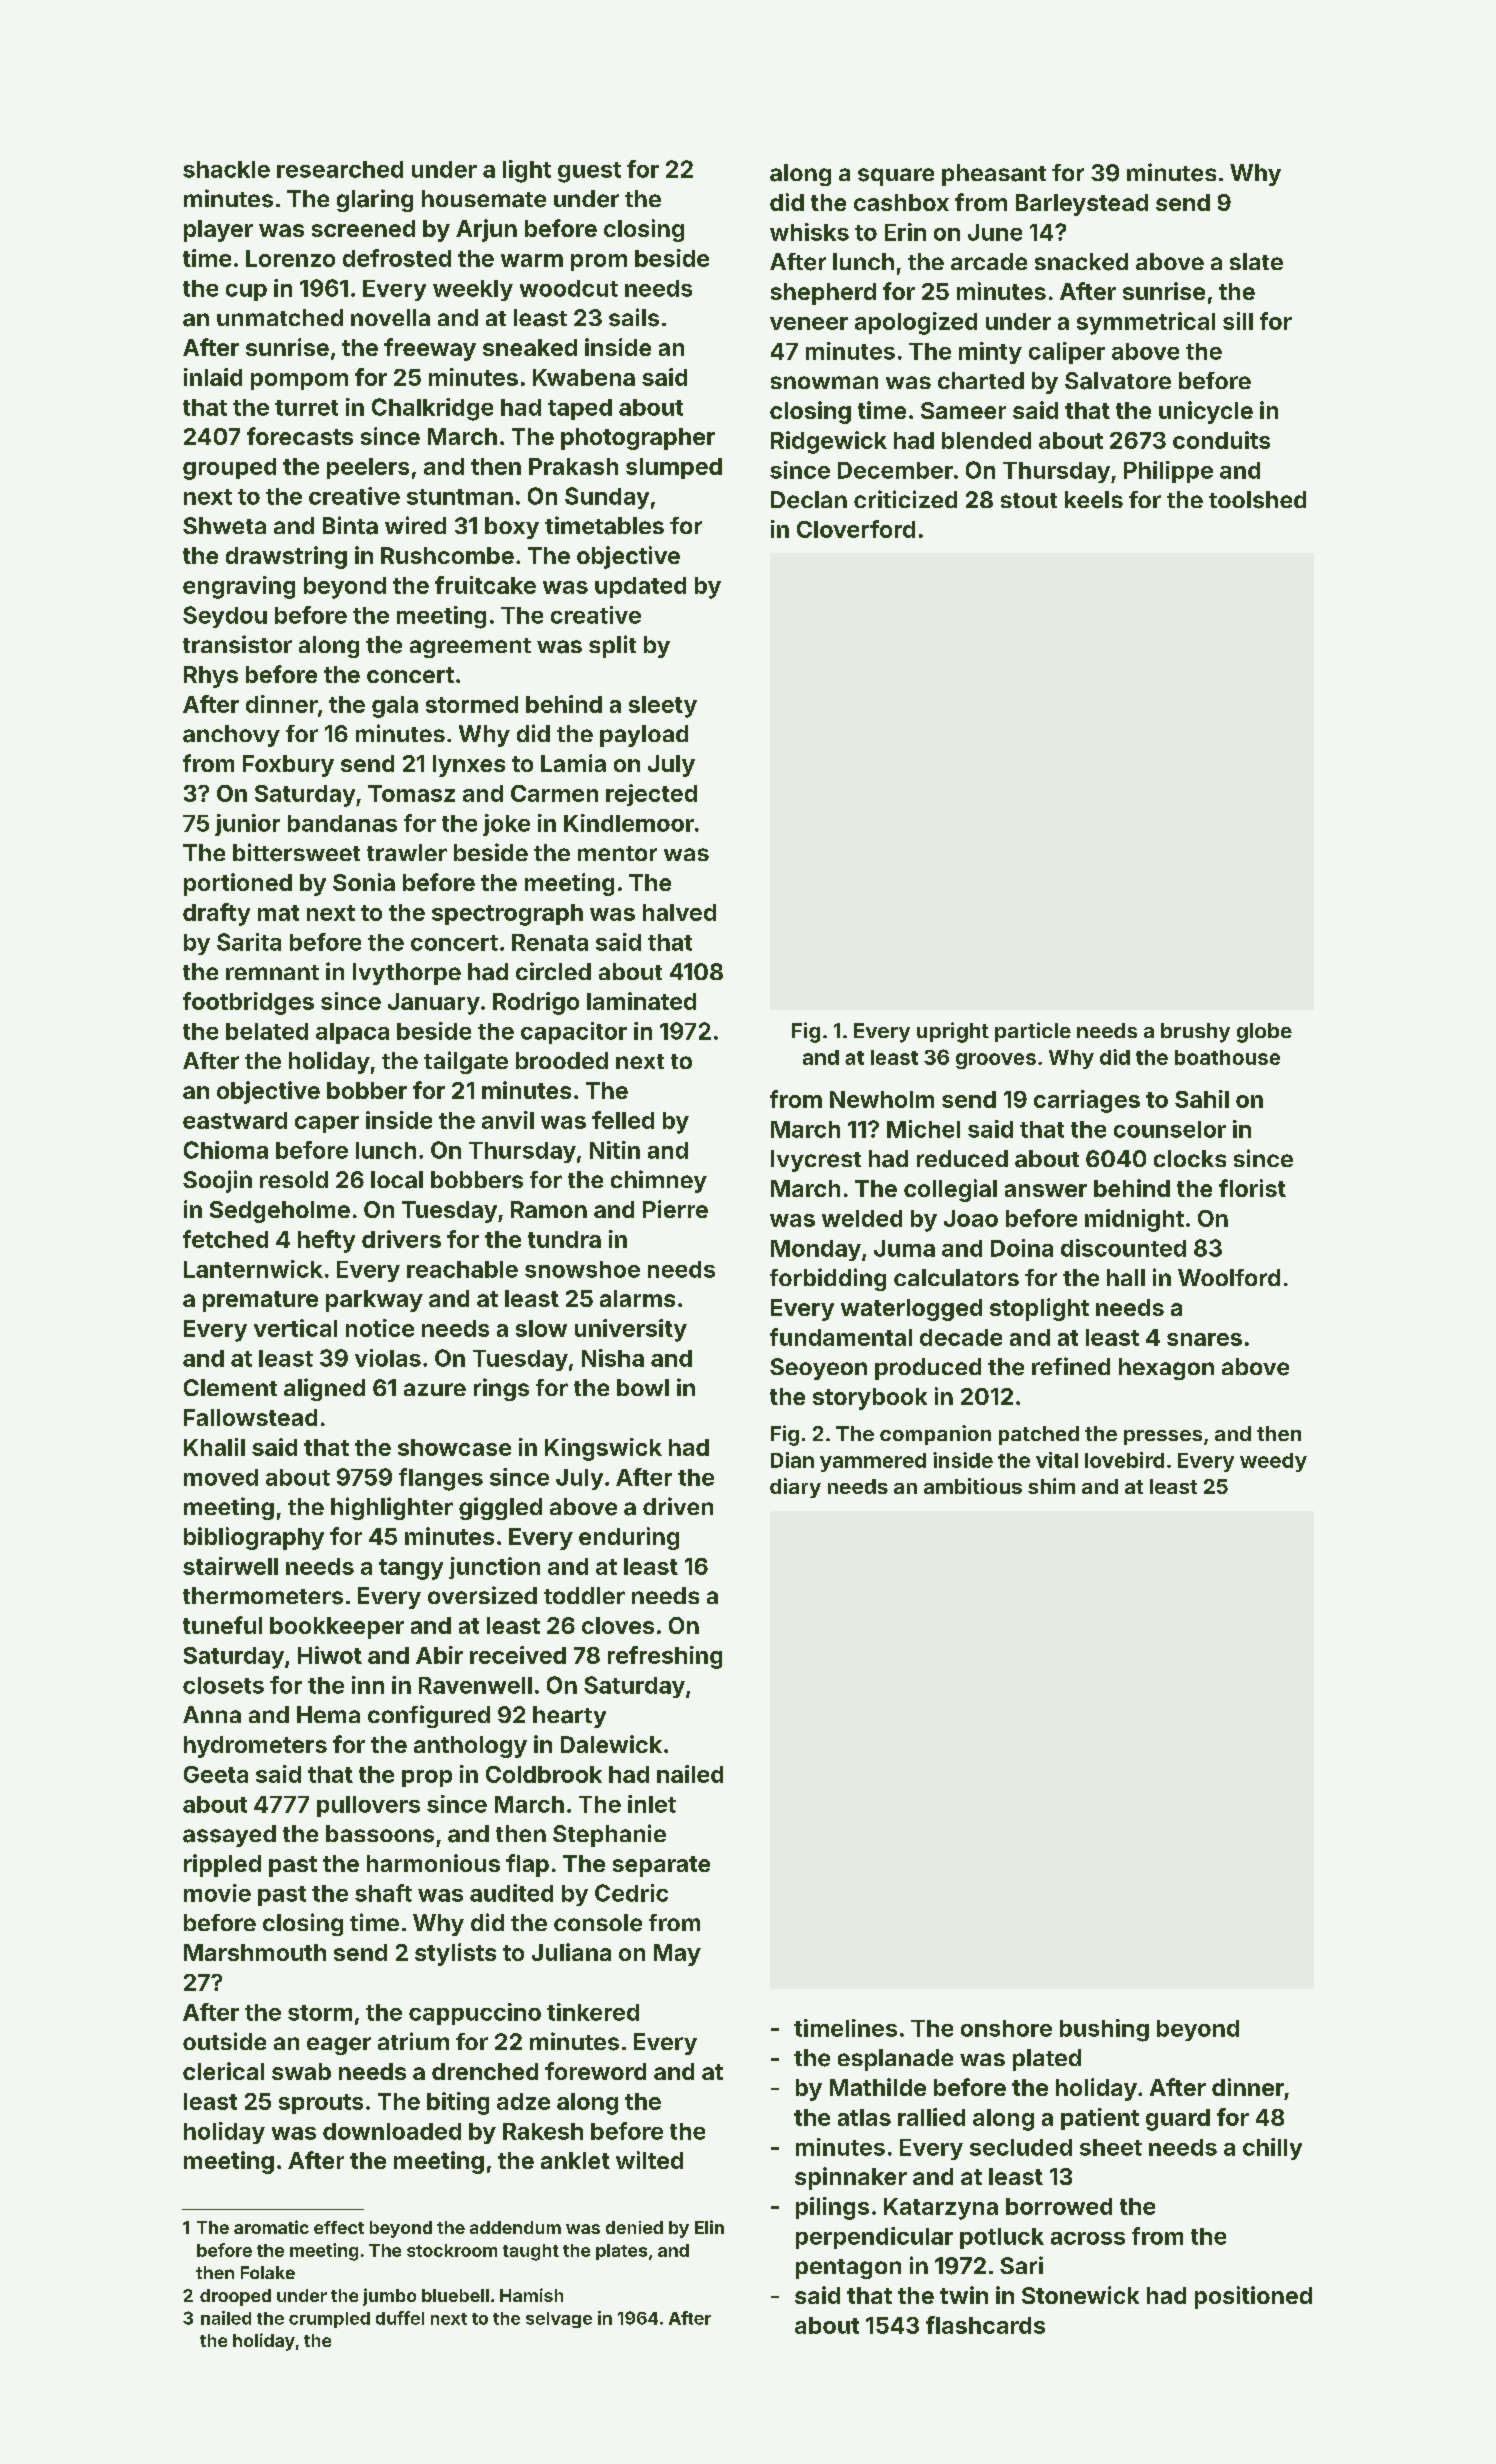 The width and height of the page is (1496, 2464). I want to click on Barleystead, so click(1082, 205).
